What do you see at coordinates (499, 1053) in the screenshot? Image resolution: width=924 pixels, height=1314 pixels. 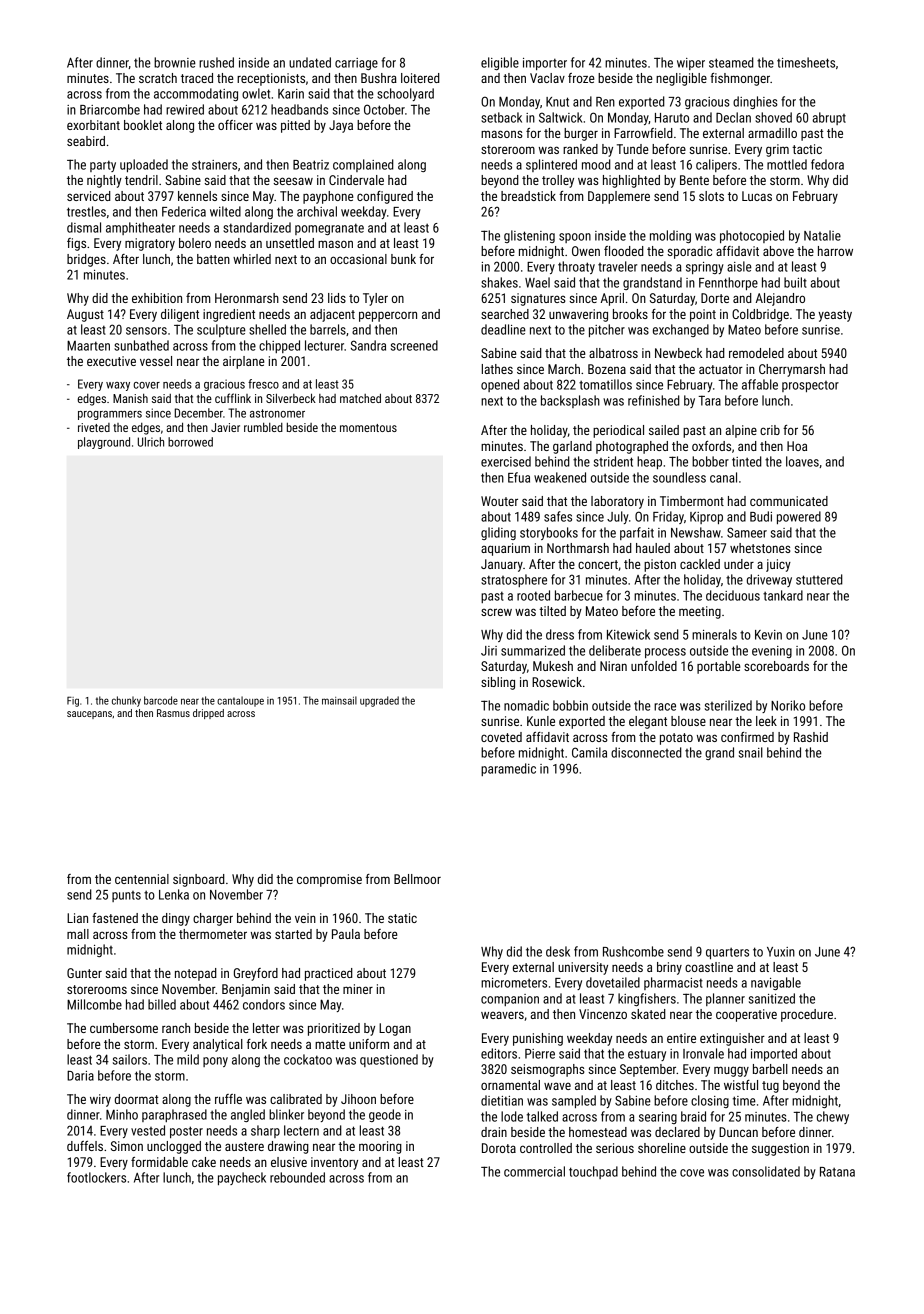 I see `editors` at bounding box center [499, 1053].
